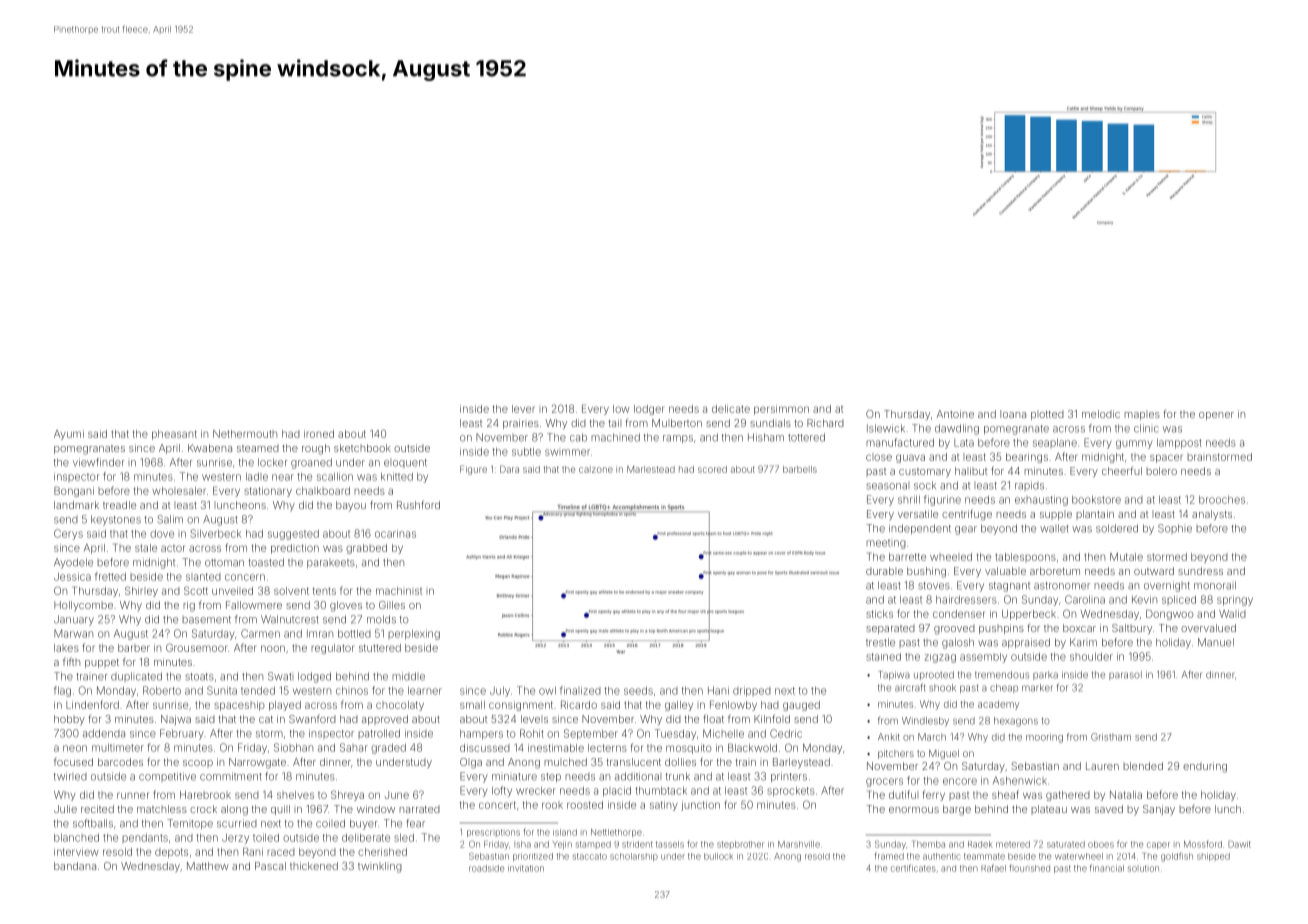 The height and width of the page is (924, 1308). Describe the element at coordinates (958, 643) in the page. I see `galosh` at that location.
